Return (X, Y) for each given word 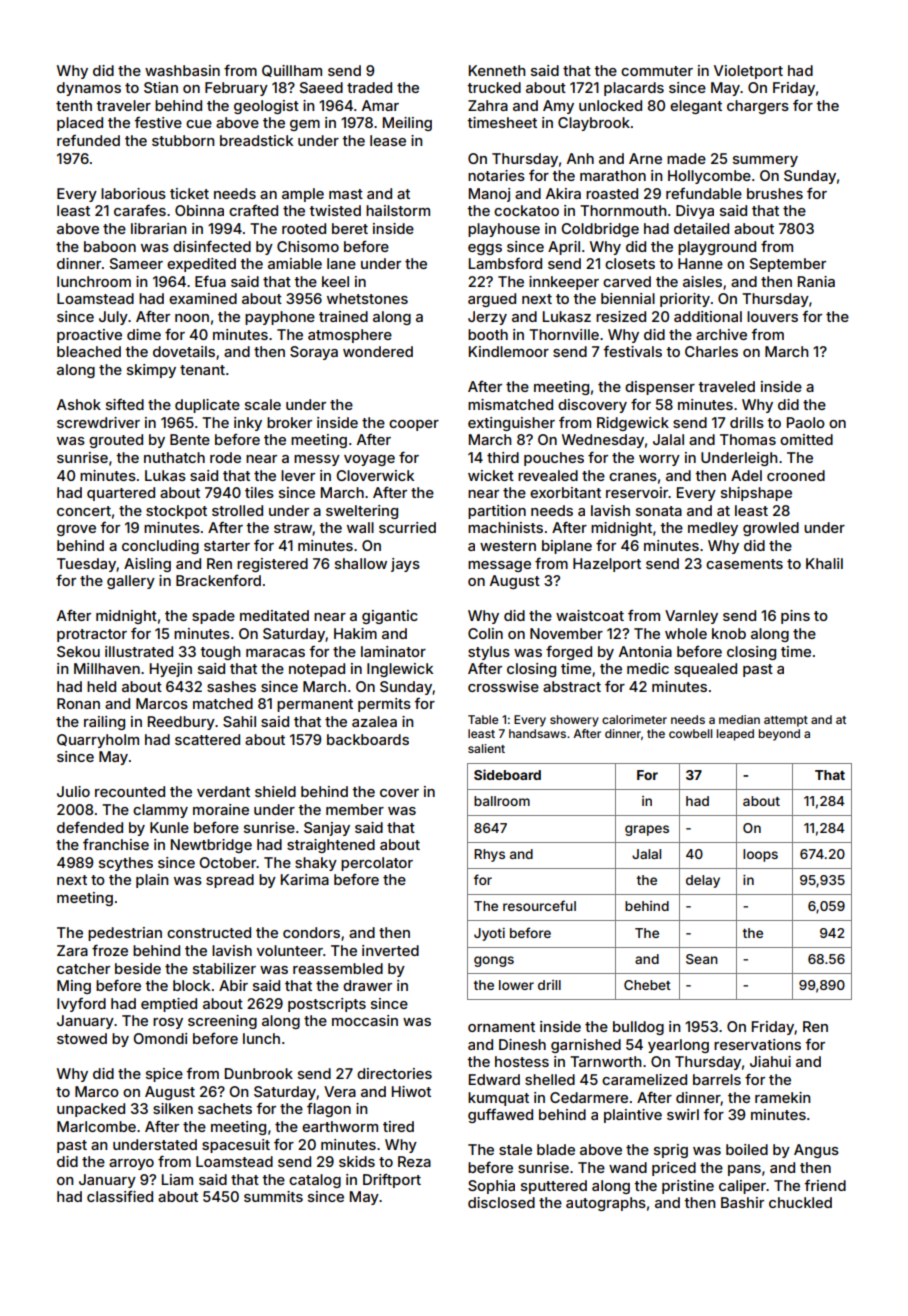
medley (713, 529)
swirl (683, 1114)
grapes (647, 830)
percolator (377, 864)
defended (90, 827)
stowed (82, 1038)
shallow (361, 563)
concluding (160, 547)
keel (335, 281)
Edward (494, 1079)
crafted (253, 210)
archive (721, 334)
